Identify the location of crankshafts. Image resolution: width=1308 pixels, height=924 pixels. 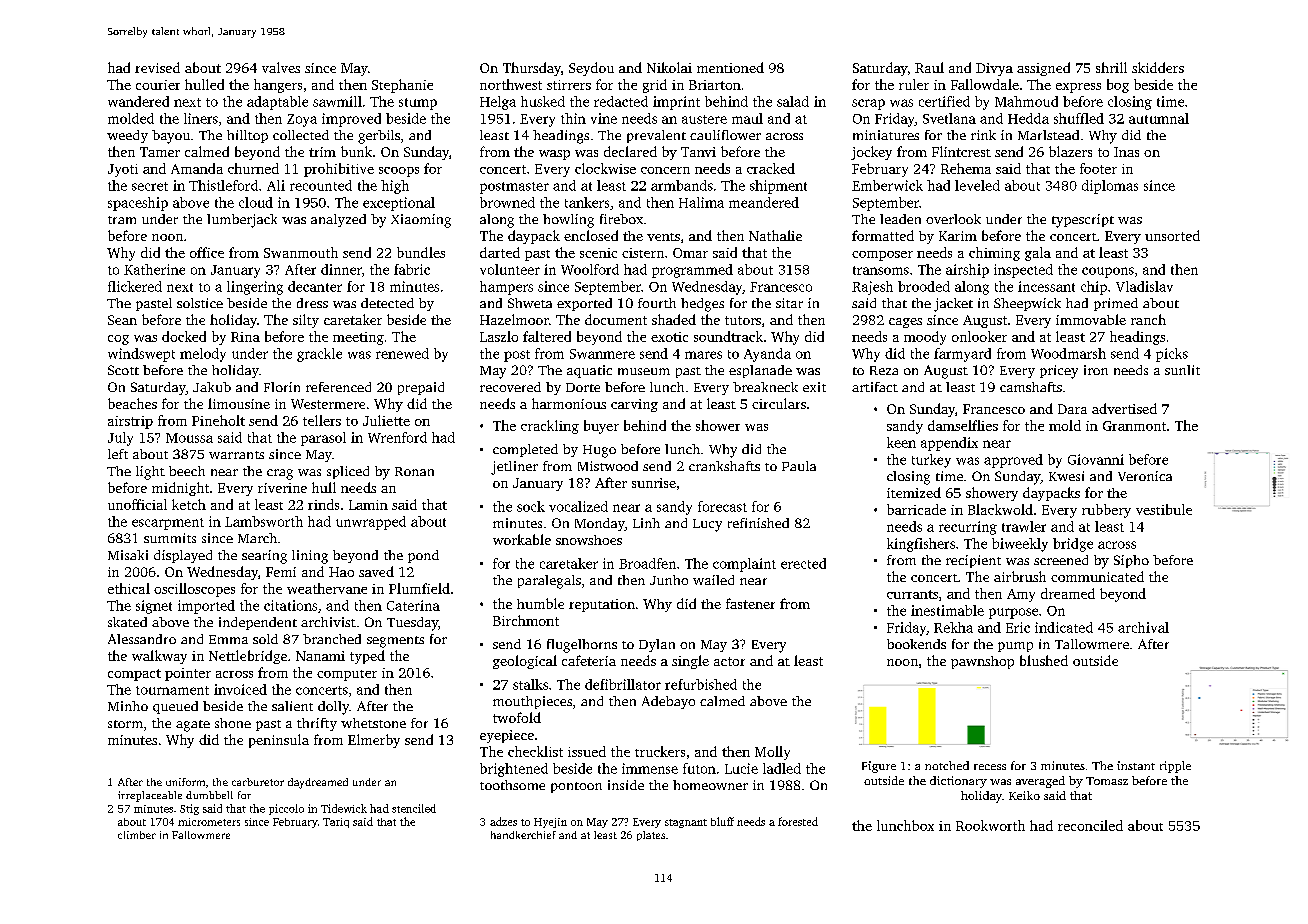
(724, 466).
